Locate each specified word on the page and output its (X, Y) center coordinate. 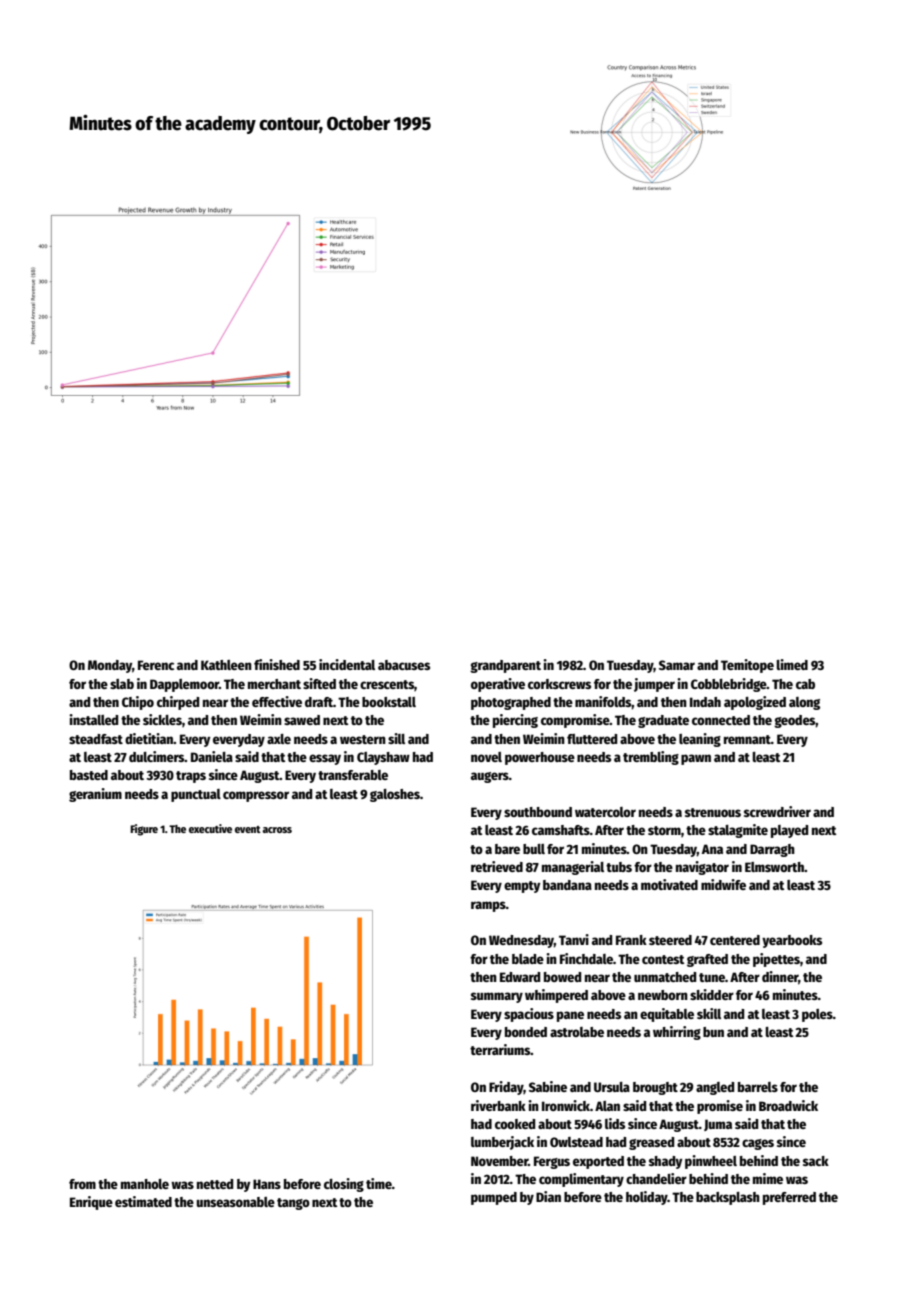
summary (497, 997)
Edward (520, 977)
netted (215, 1184)
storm (664, 830)
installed (93, 719)
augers (490, 777)
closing (344, 1185)
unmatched (665, 977)
